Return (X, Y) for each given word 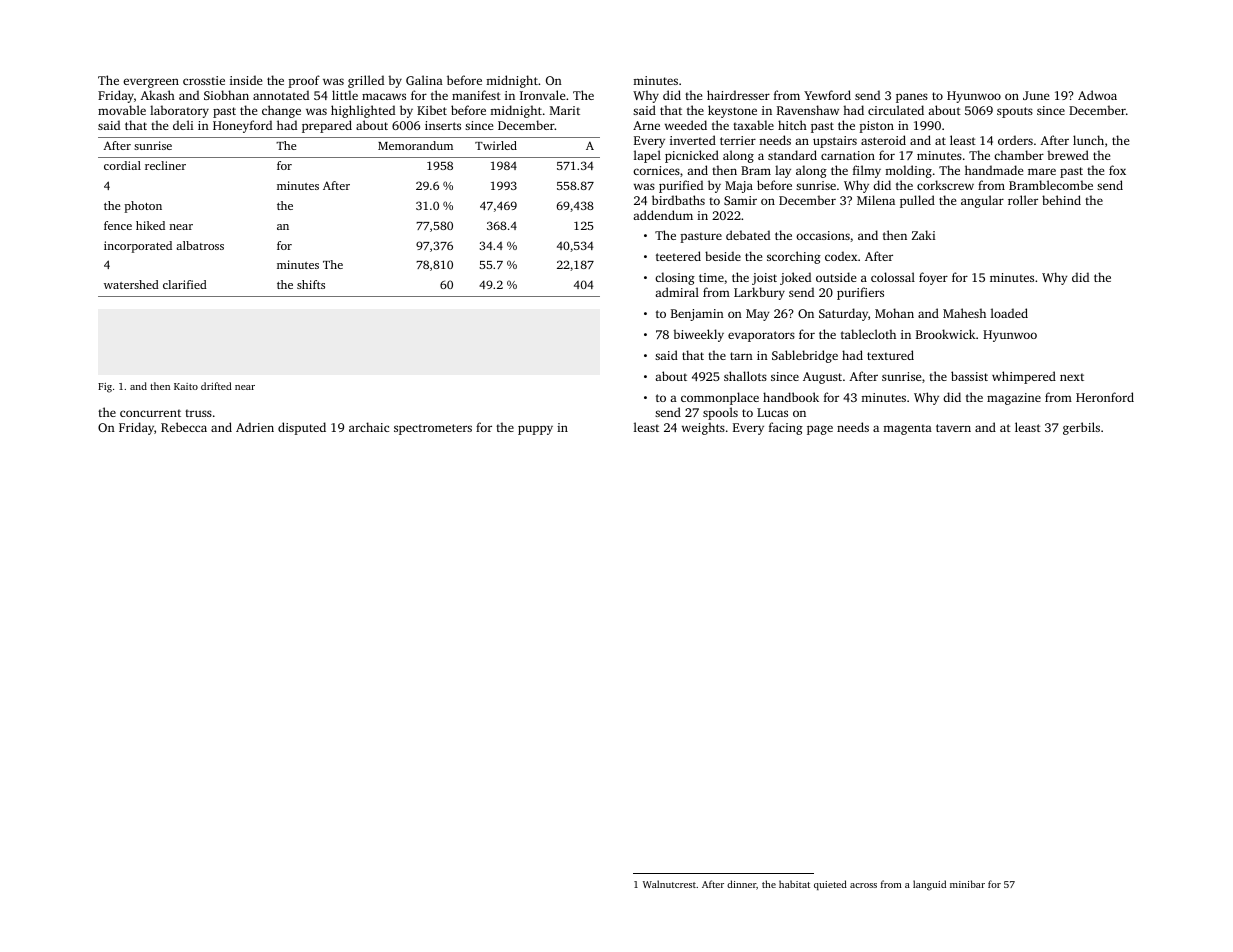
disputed (302, 428)
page (820, 430)
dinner (741, 884)
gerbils (1081, 428)
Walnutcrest (669, 884)
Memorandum (415, 145)
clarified (185, 284)
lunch (1088, 140)
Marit (565, 110)
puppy (535, 430)
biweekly (698, 335)
